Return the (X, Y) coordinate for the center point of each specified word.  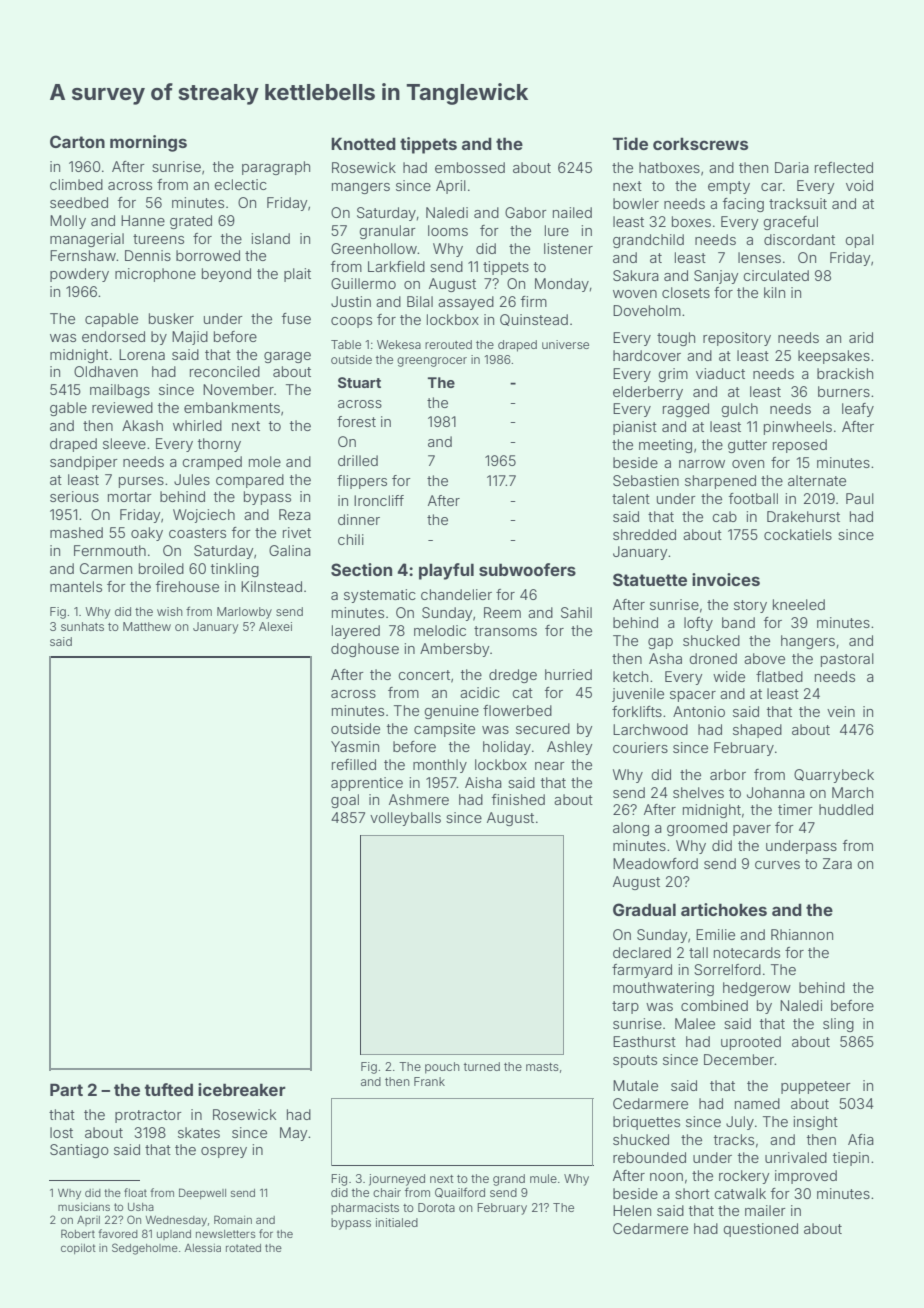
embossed (470, 167)
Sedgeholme (145, 1249)
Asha (665, 658)
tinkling (235, 570)
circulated (776, 275)
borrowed (208, 255)
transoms (505, 631)
